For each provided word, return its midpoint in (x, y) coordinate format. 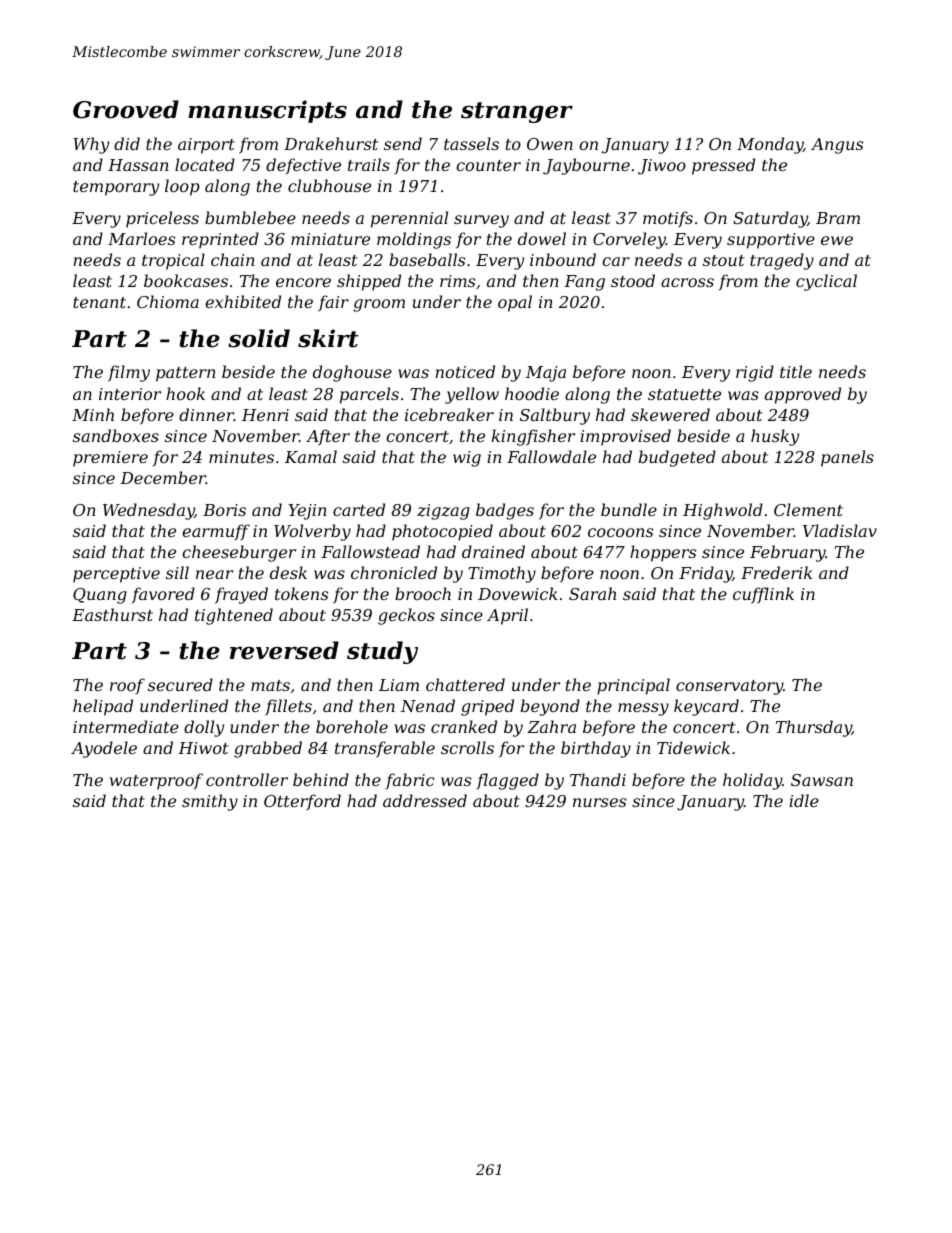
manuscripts (267, 111)
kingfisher (533, 437)
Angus (837, 146)
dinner (206, 414)
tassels (471, 143)
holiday (752, 781)
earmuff (216, 532)
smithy (210, 802)
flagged (507, 781)
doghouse (352, 373)
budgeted (677, 458)
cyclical (826, 282)
